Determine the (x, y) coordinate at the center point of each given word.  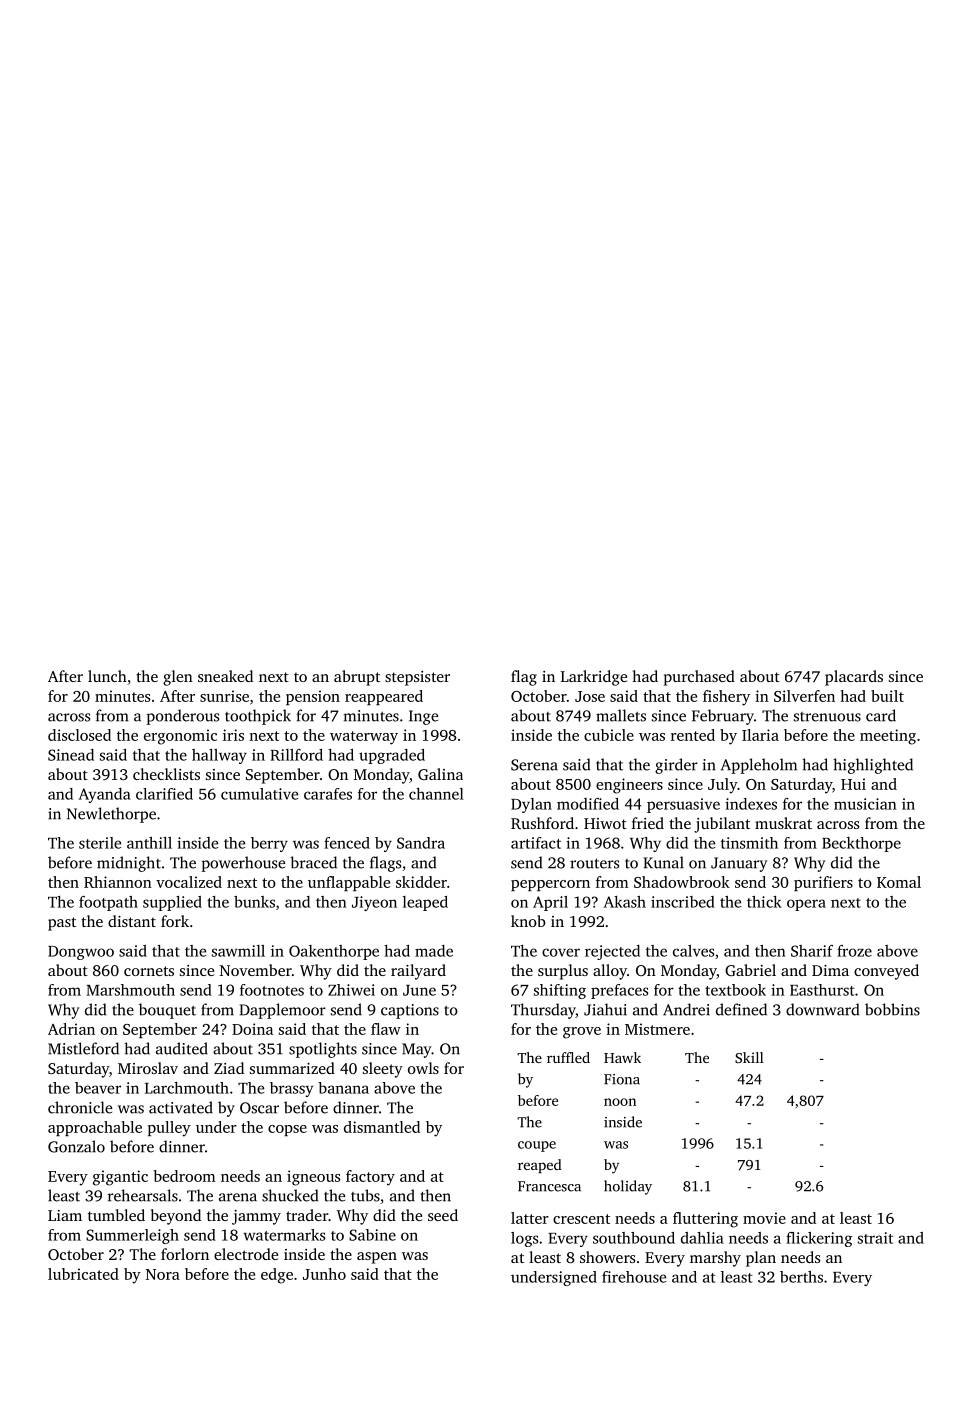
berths (801, 1277)
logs (524, 1239)
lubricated (83, 1274)
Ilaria (760, 735)
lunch (107, 676)
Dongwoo (81, 953)
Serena (534, 765)
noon (620, 1102)
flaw (386, 1029)
